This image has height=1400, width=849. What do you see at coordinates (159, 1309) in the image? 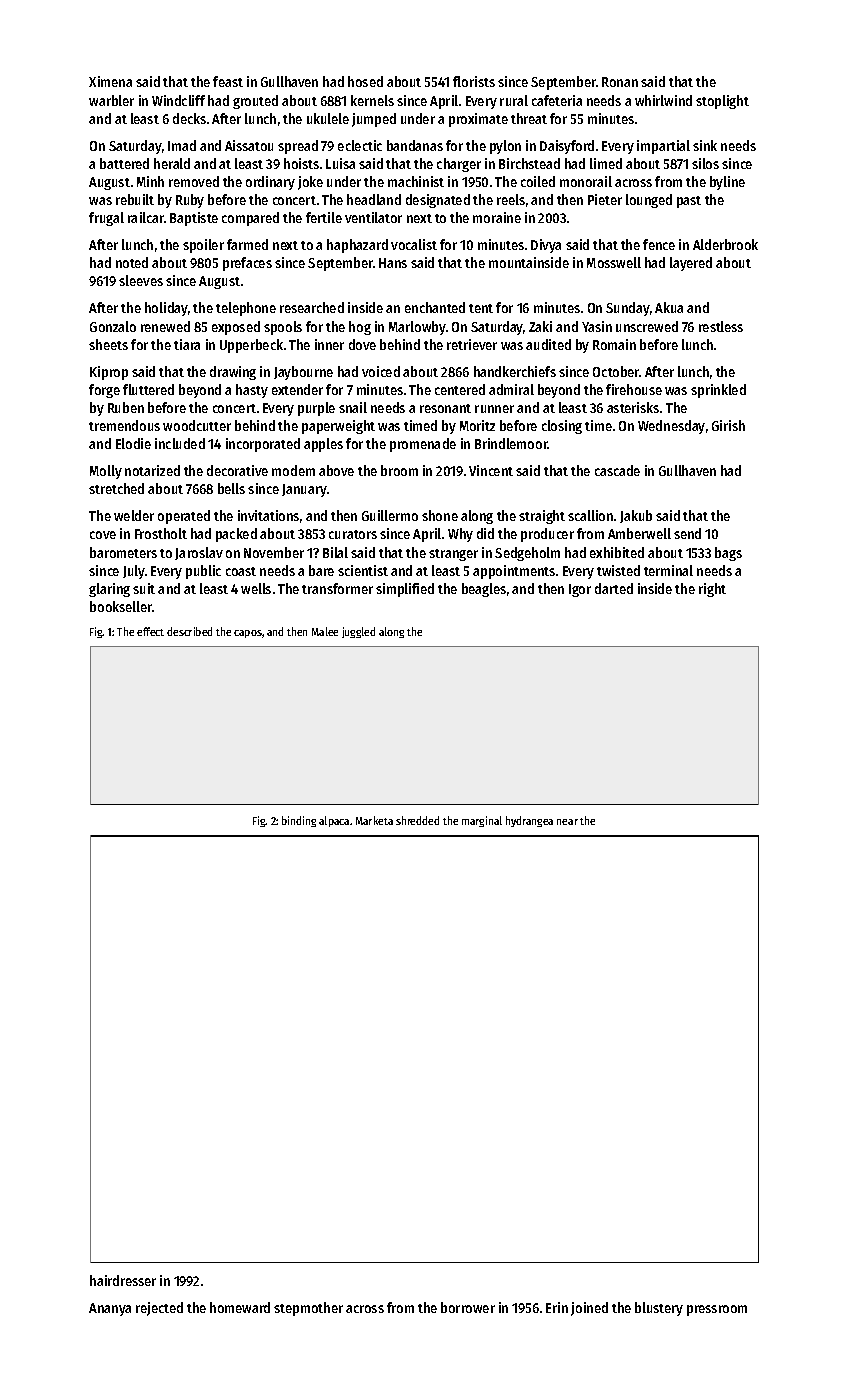
I see `rejected` at bounding box center [159, 1309].
